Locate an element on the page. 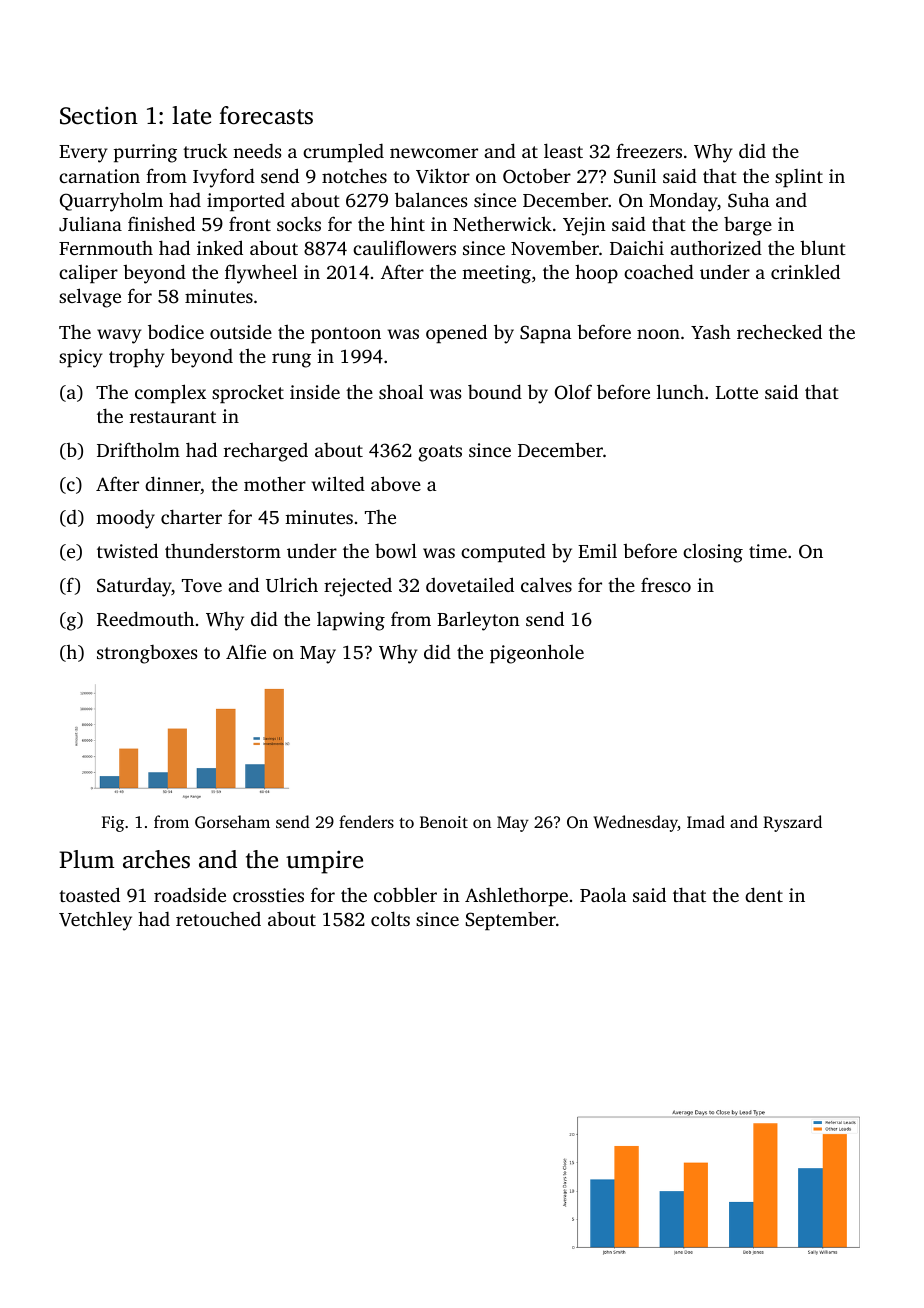 Image resolution: width=924 pixels, height=1308 pixels. colts is located at coordinates (390, 918).
